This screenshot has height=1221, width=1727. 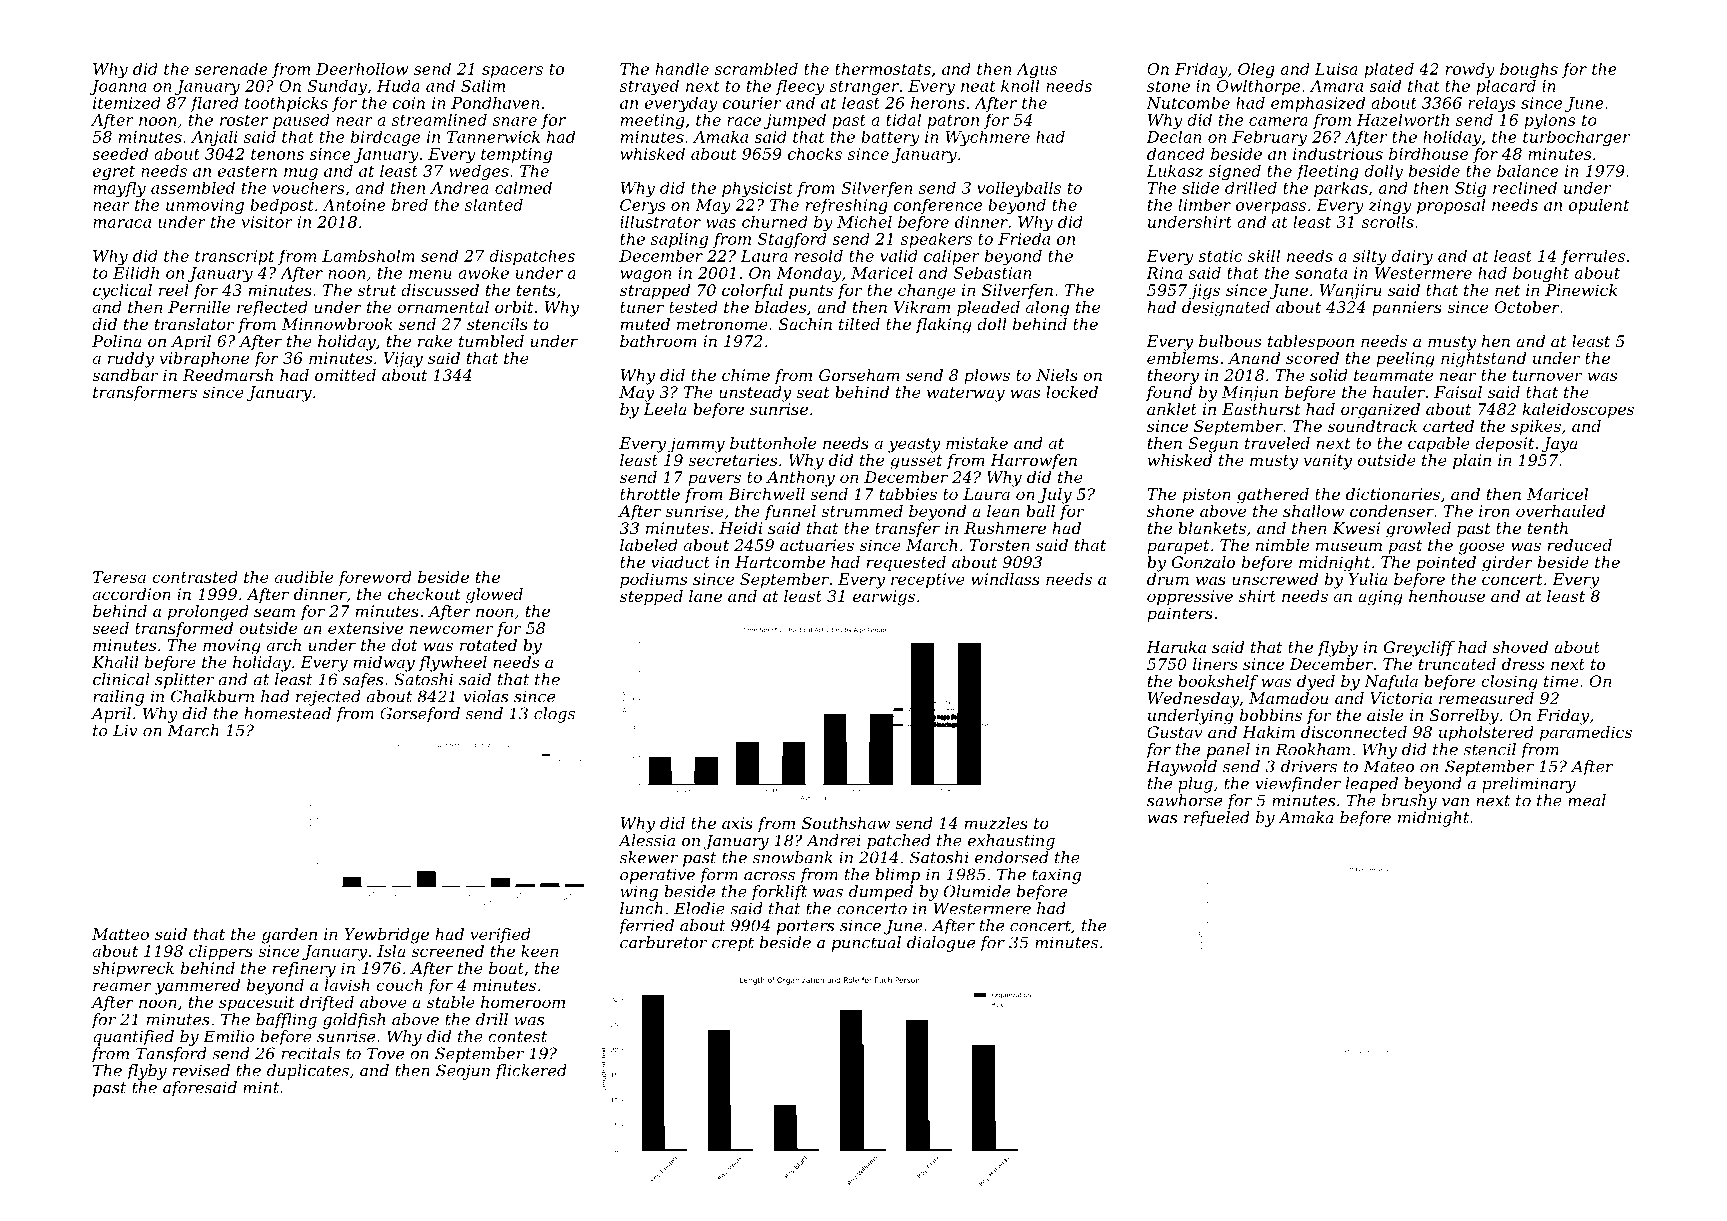 I want to click on viaduct, so click(x=680, y=562).
